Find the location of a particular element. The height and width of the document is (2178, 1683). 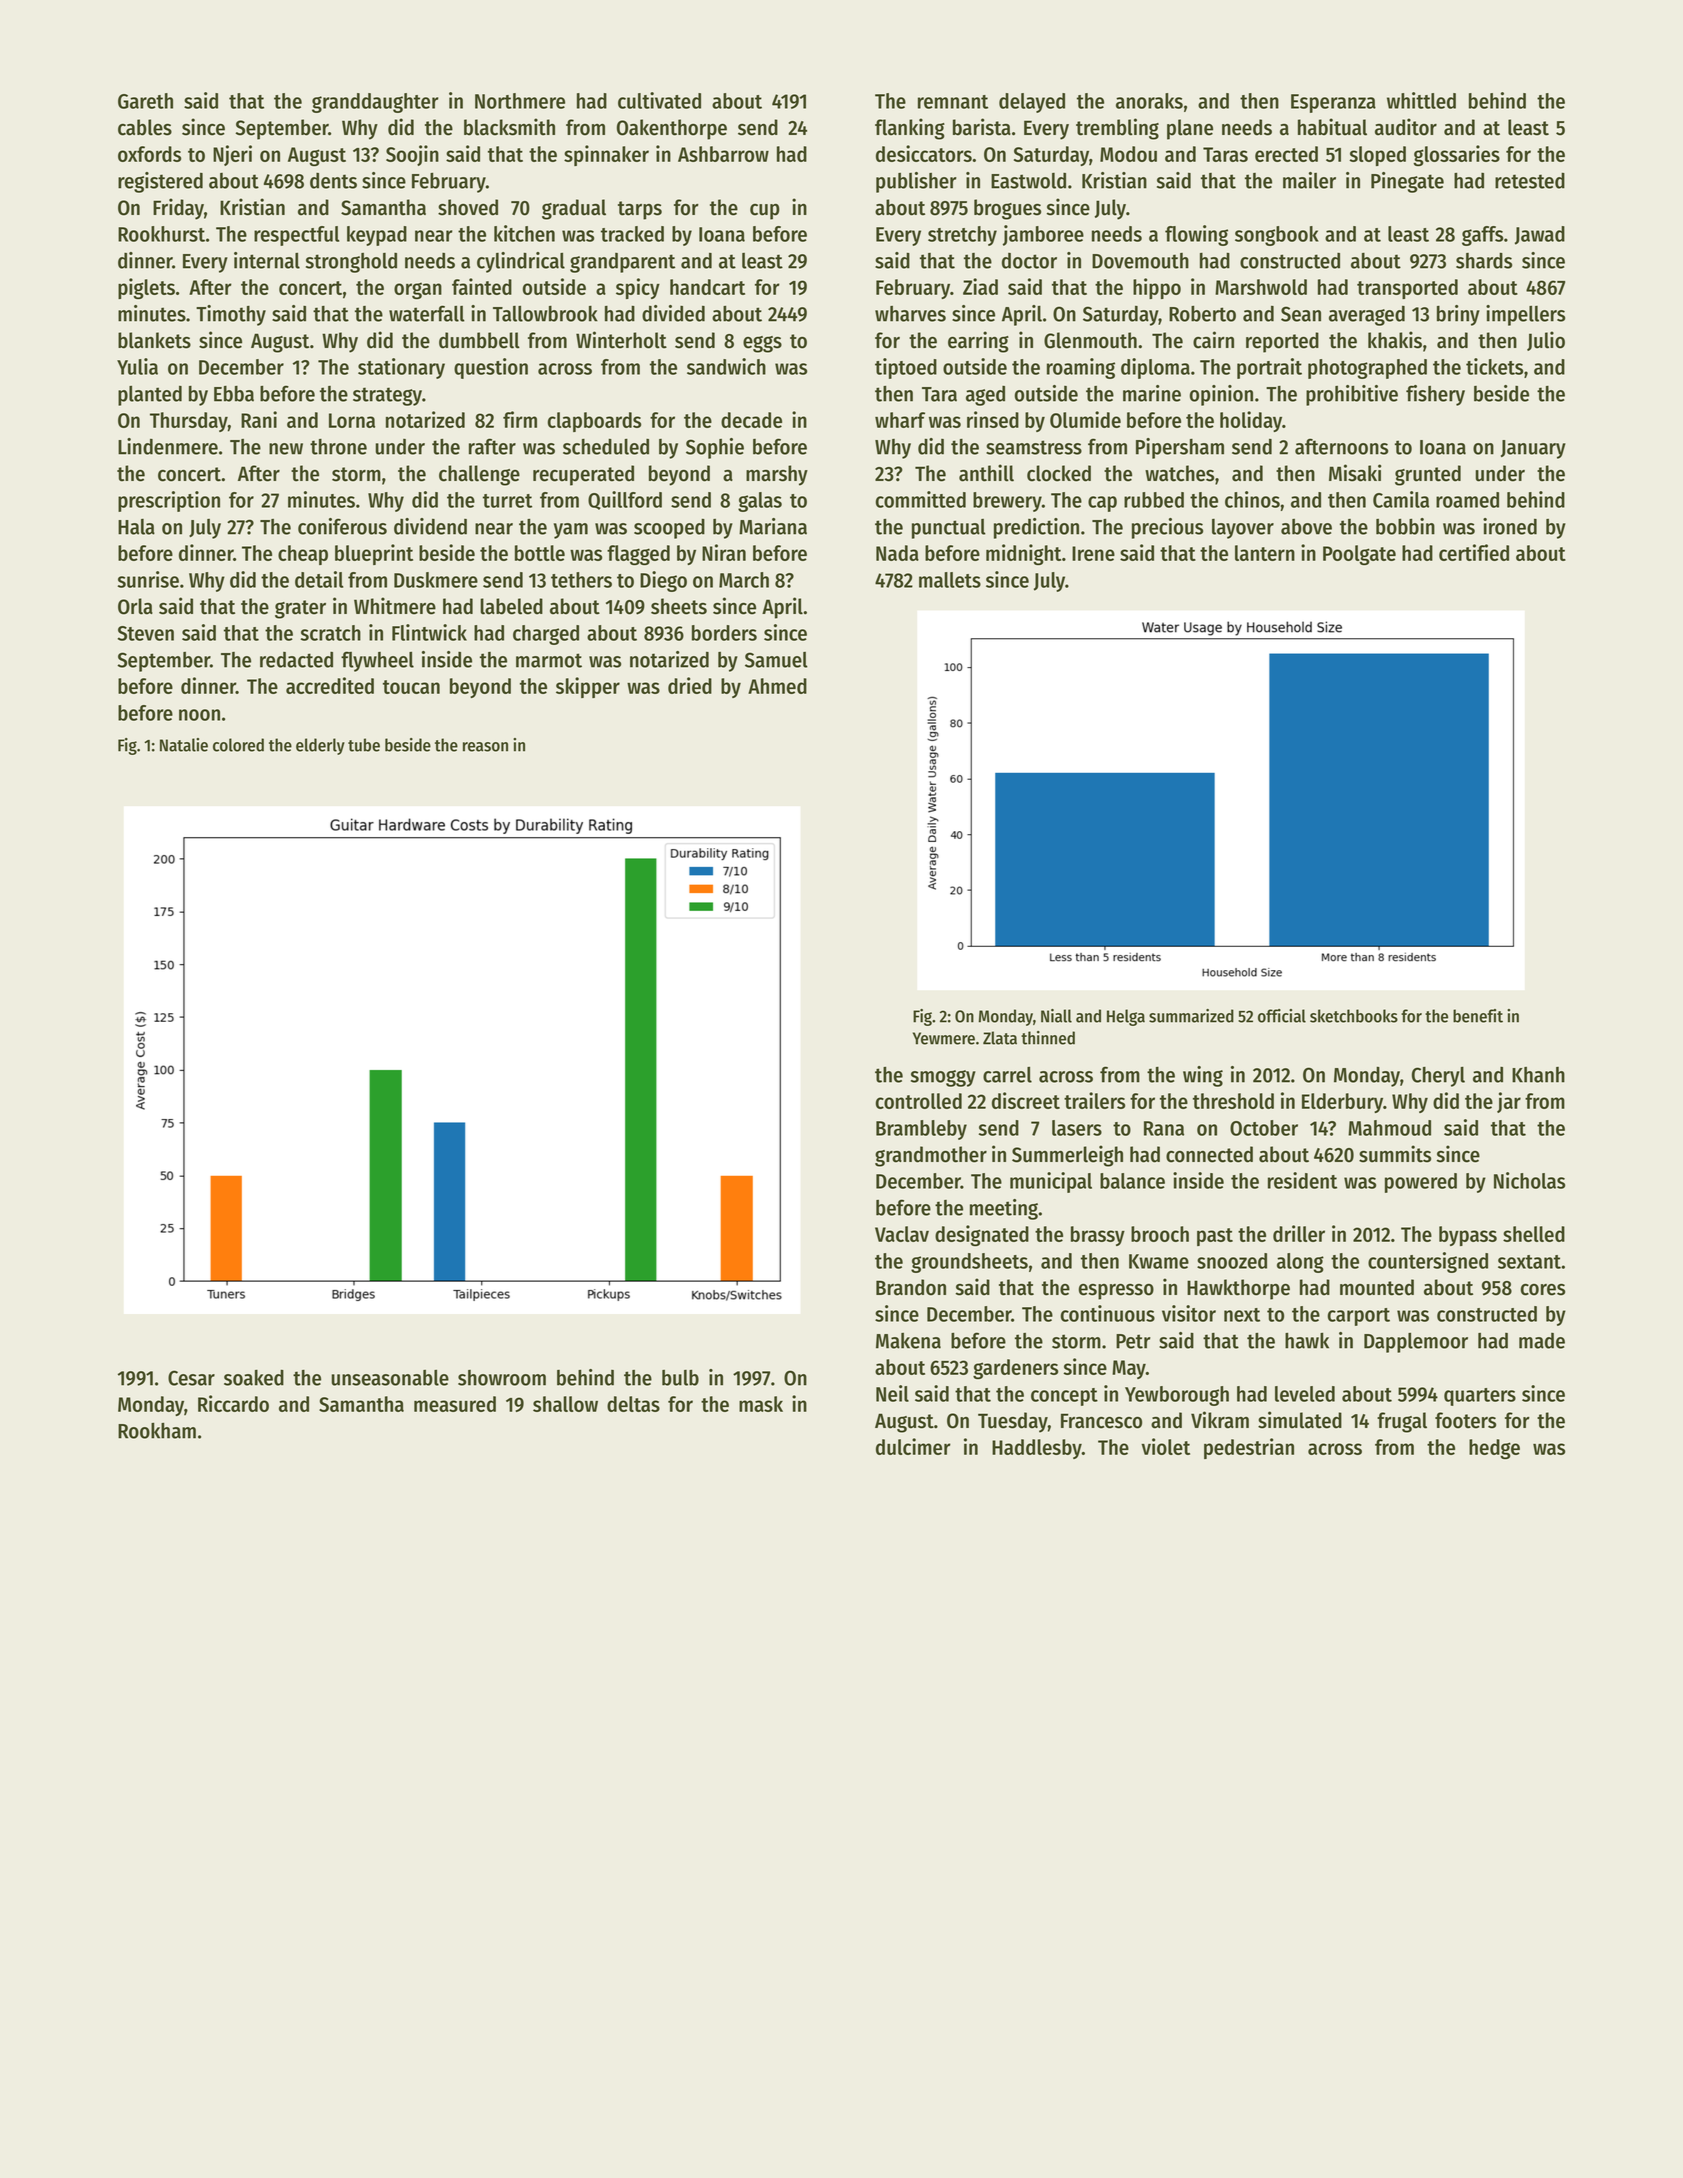

reason is located at coordinates (485, 747).
